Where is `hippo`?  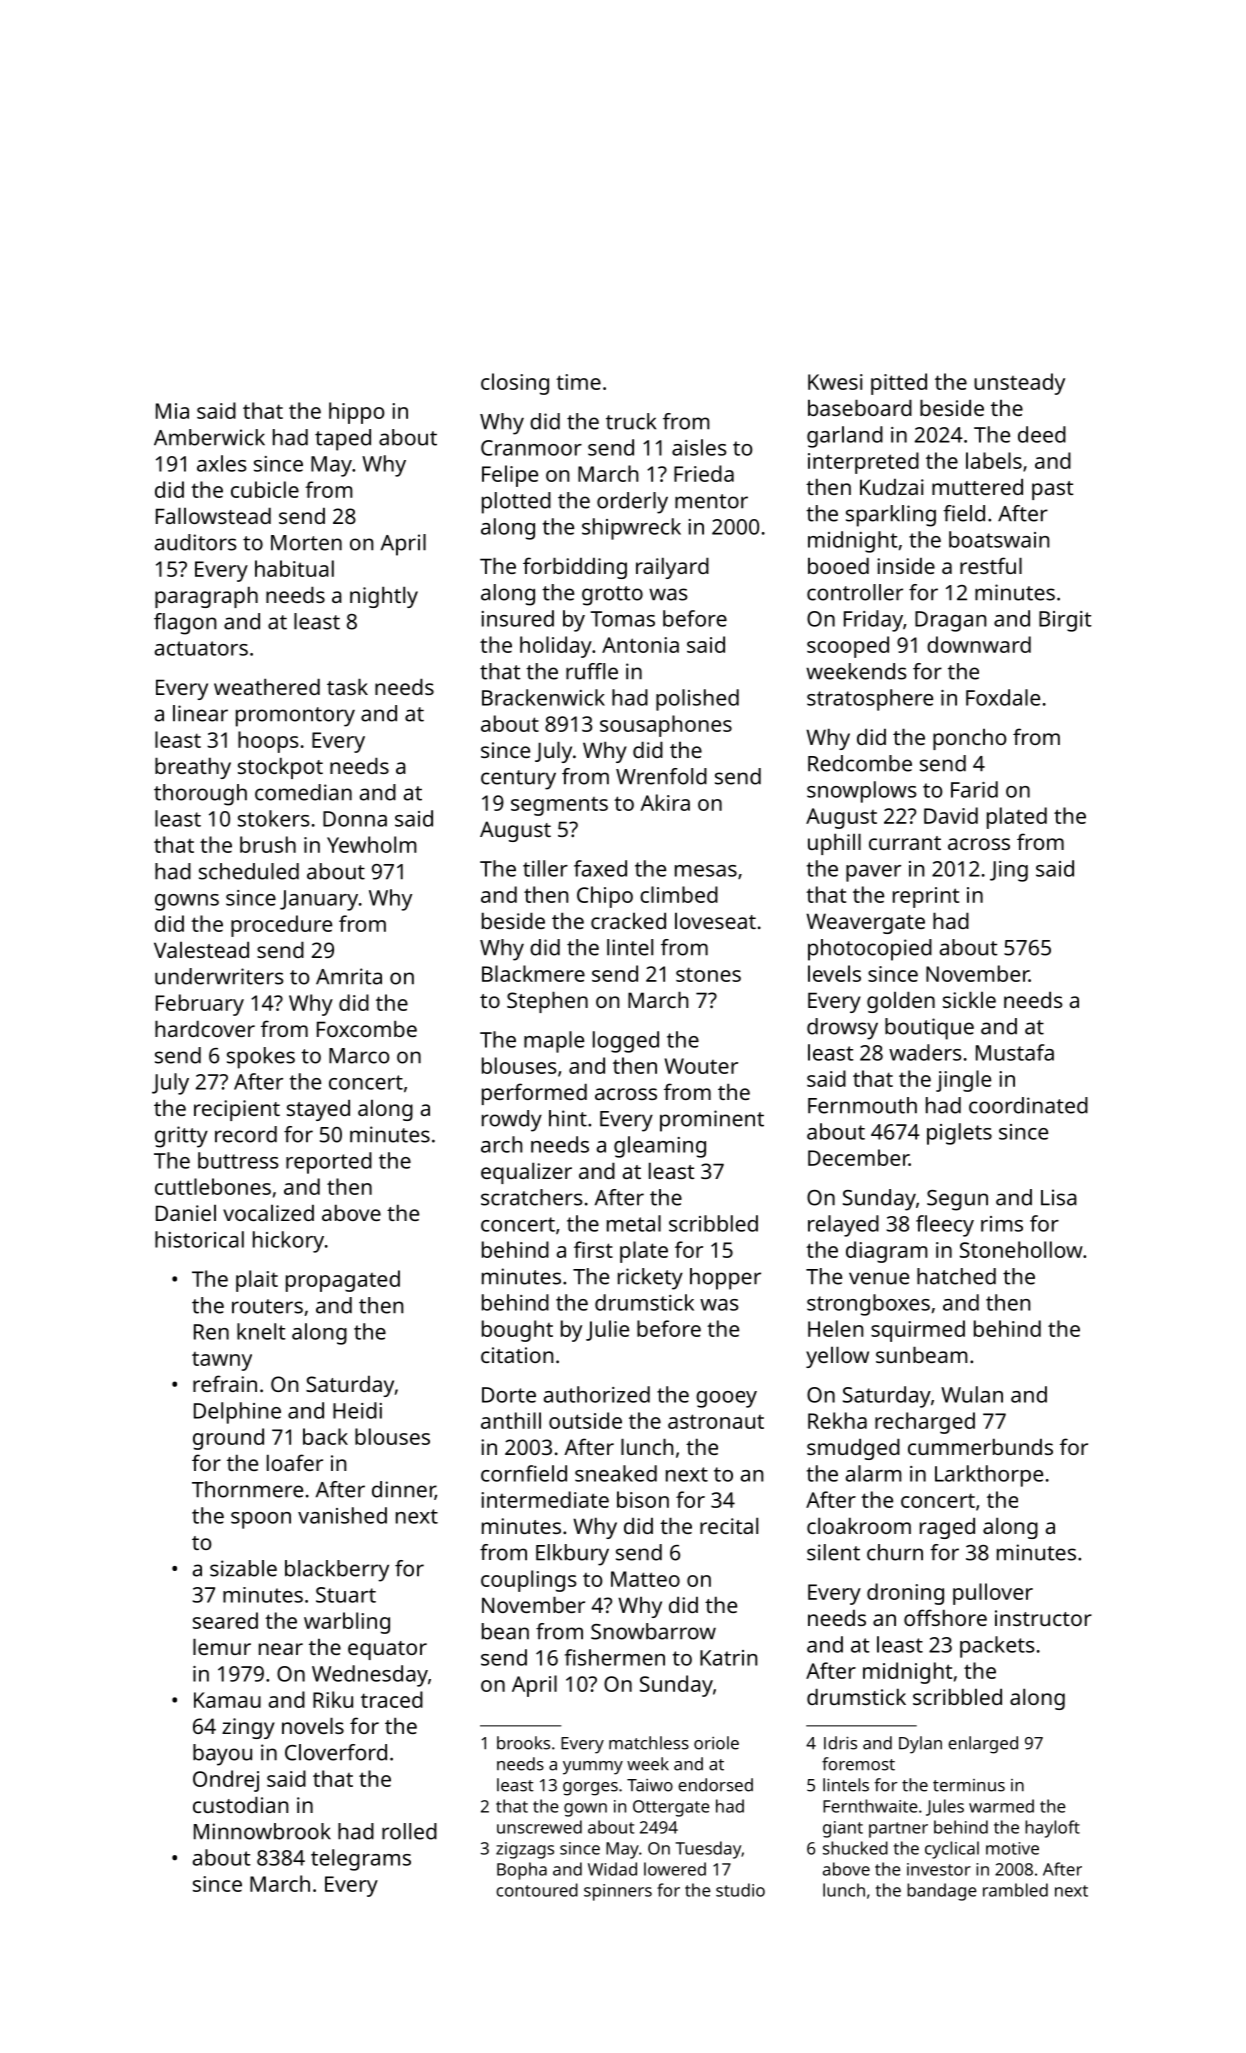 hippo is located at coordinates (356, 413).
